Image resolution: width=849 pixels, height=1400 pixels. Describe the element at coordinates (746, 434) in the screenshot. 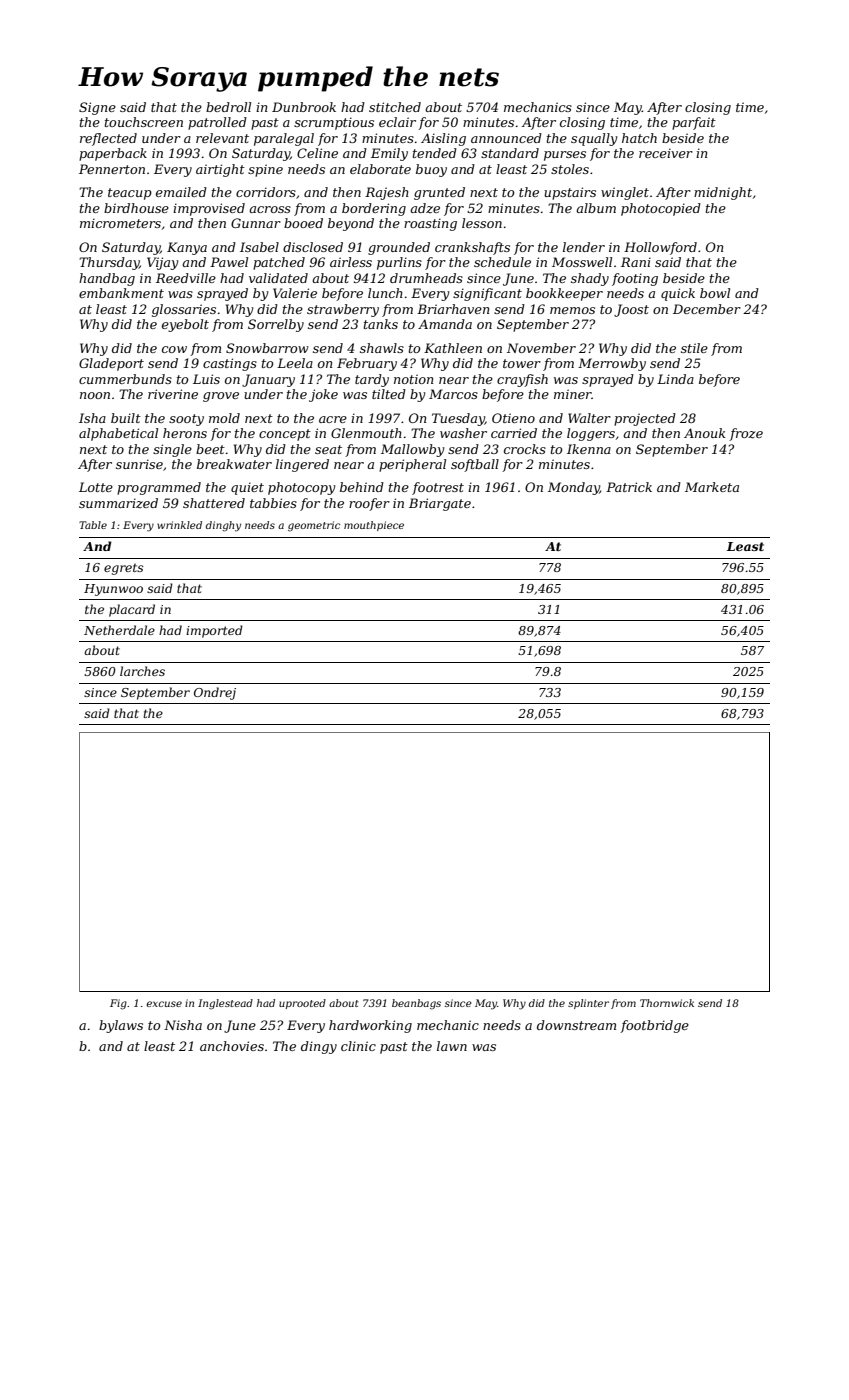

I see `froze` at that location.
